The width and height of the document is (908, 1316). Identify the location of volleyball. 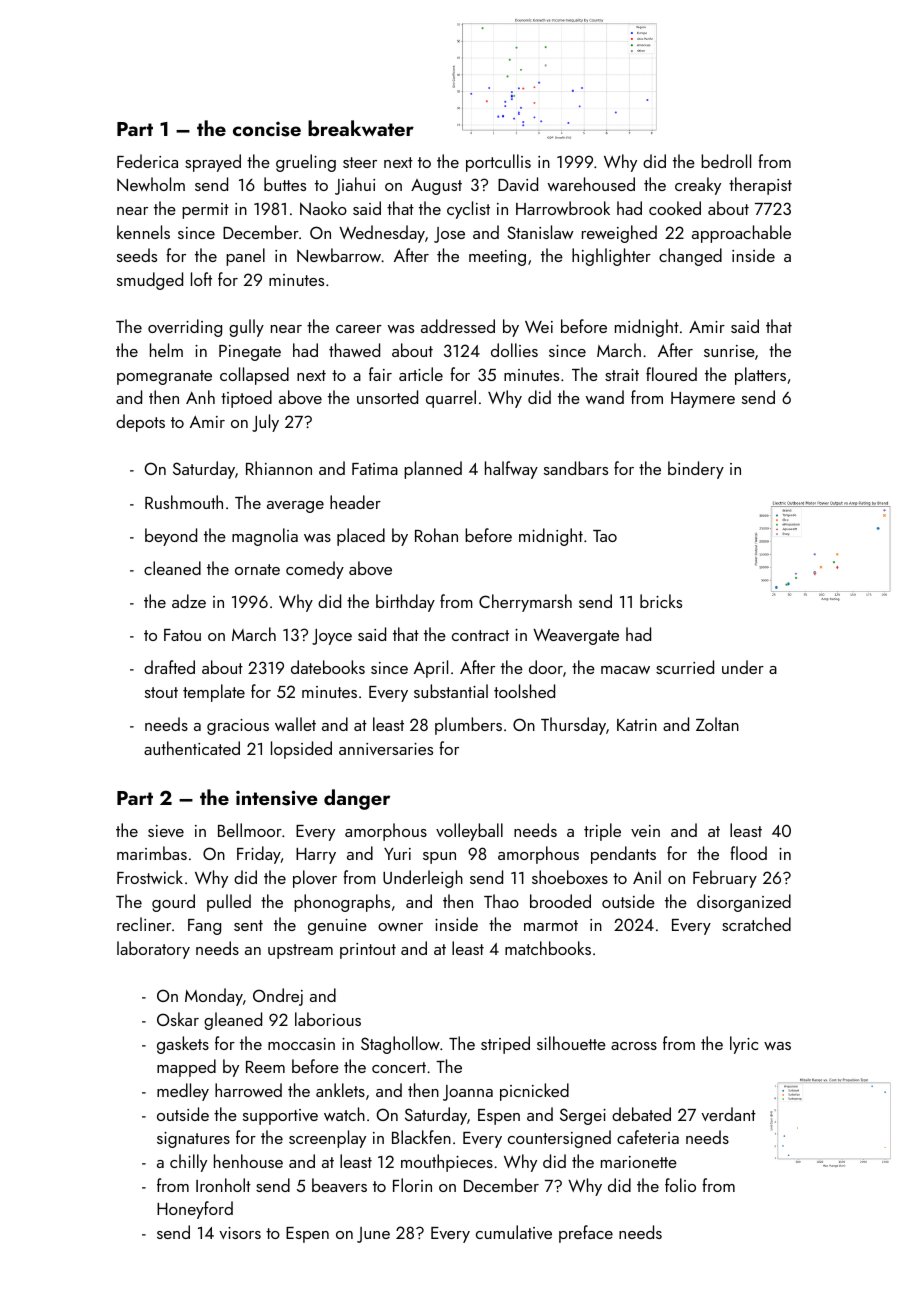
(469, 832).
